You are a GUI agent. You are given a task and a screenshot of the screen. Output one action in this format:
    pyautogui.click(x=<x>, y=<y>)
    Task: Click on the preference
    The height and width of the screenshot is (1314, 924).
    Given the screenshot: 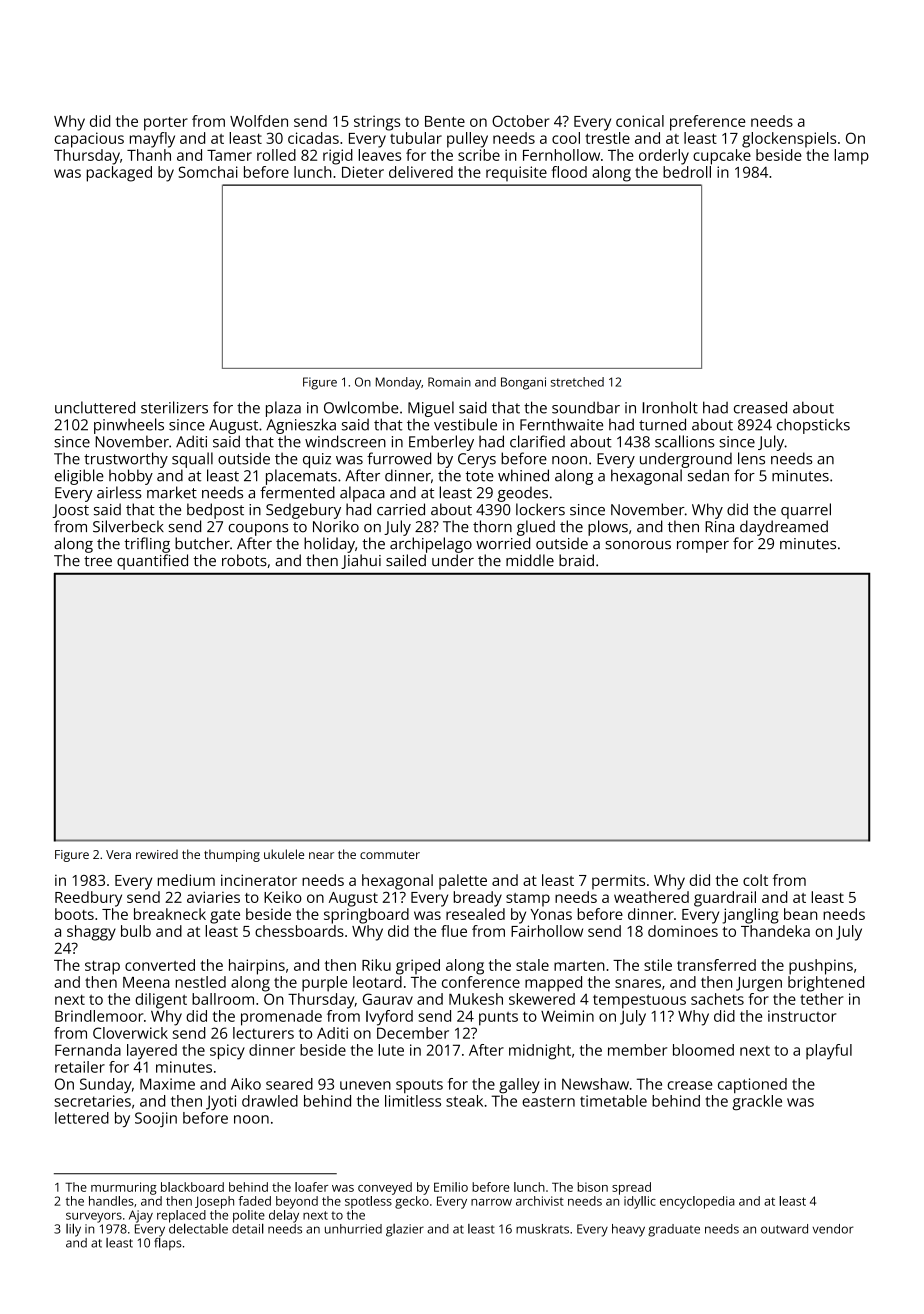 What is the action you would take?
    pyautogui.click(x=707, y=123)
